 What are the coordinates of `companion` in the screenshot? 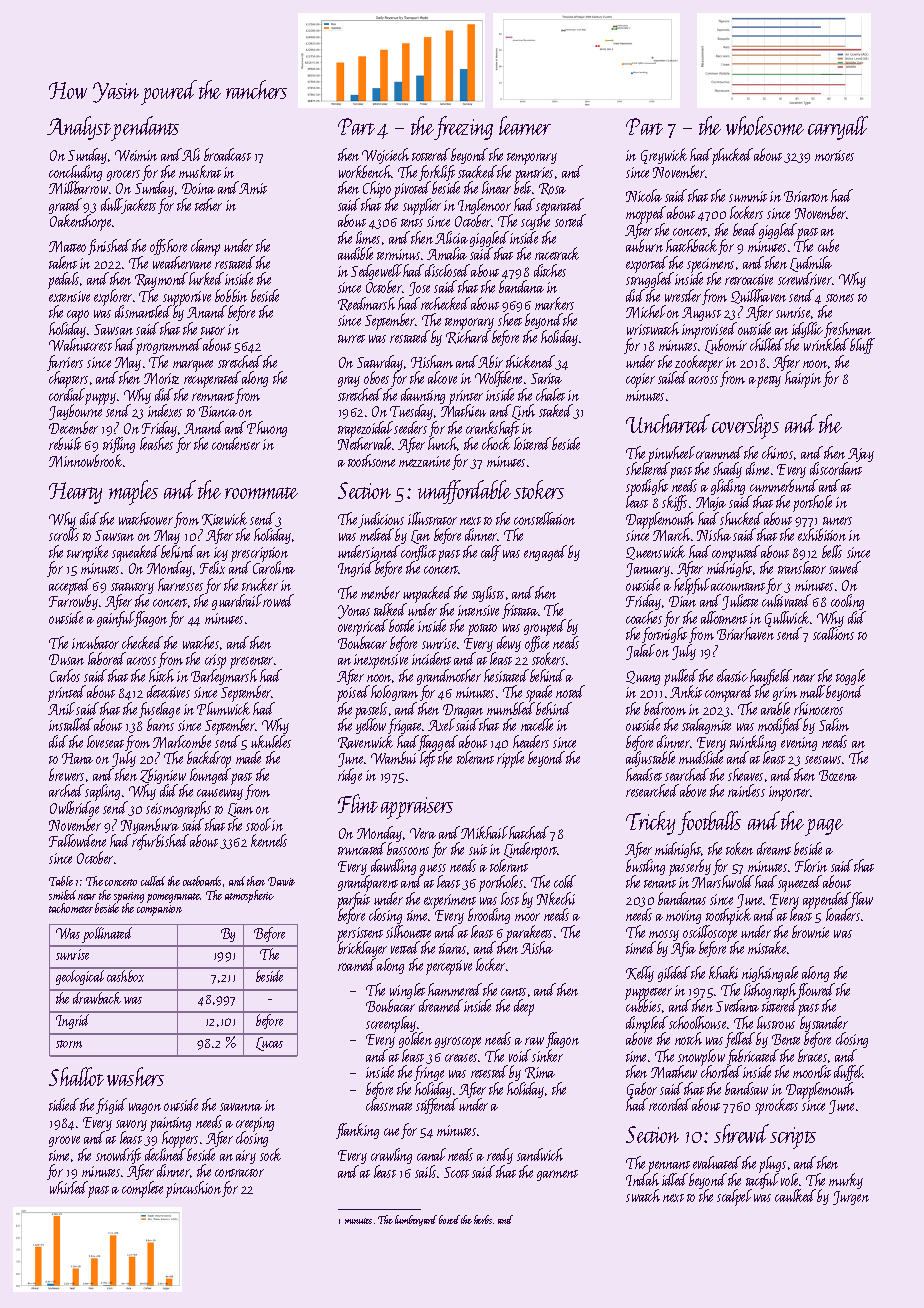 It's located at (159, 910).
